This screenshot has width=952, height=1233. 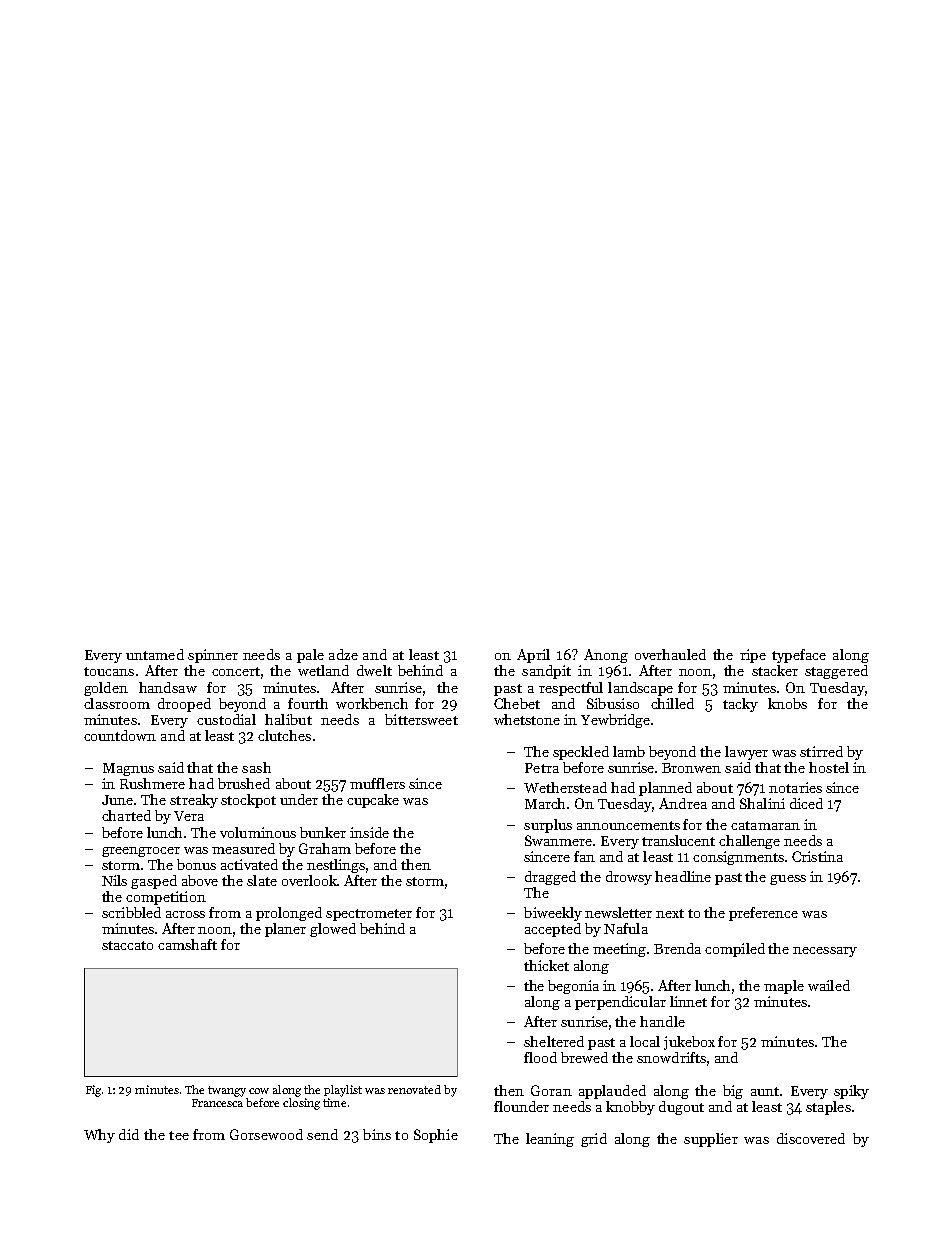 What do you see at coordinates (185, 914) in the screenshot?
I see `across` at bounding box center [185, 914].
